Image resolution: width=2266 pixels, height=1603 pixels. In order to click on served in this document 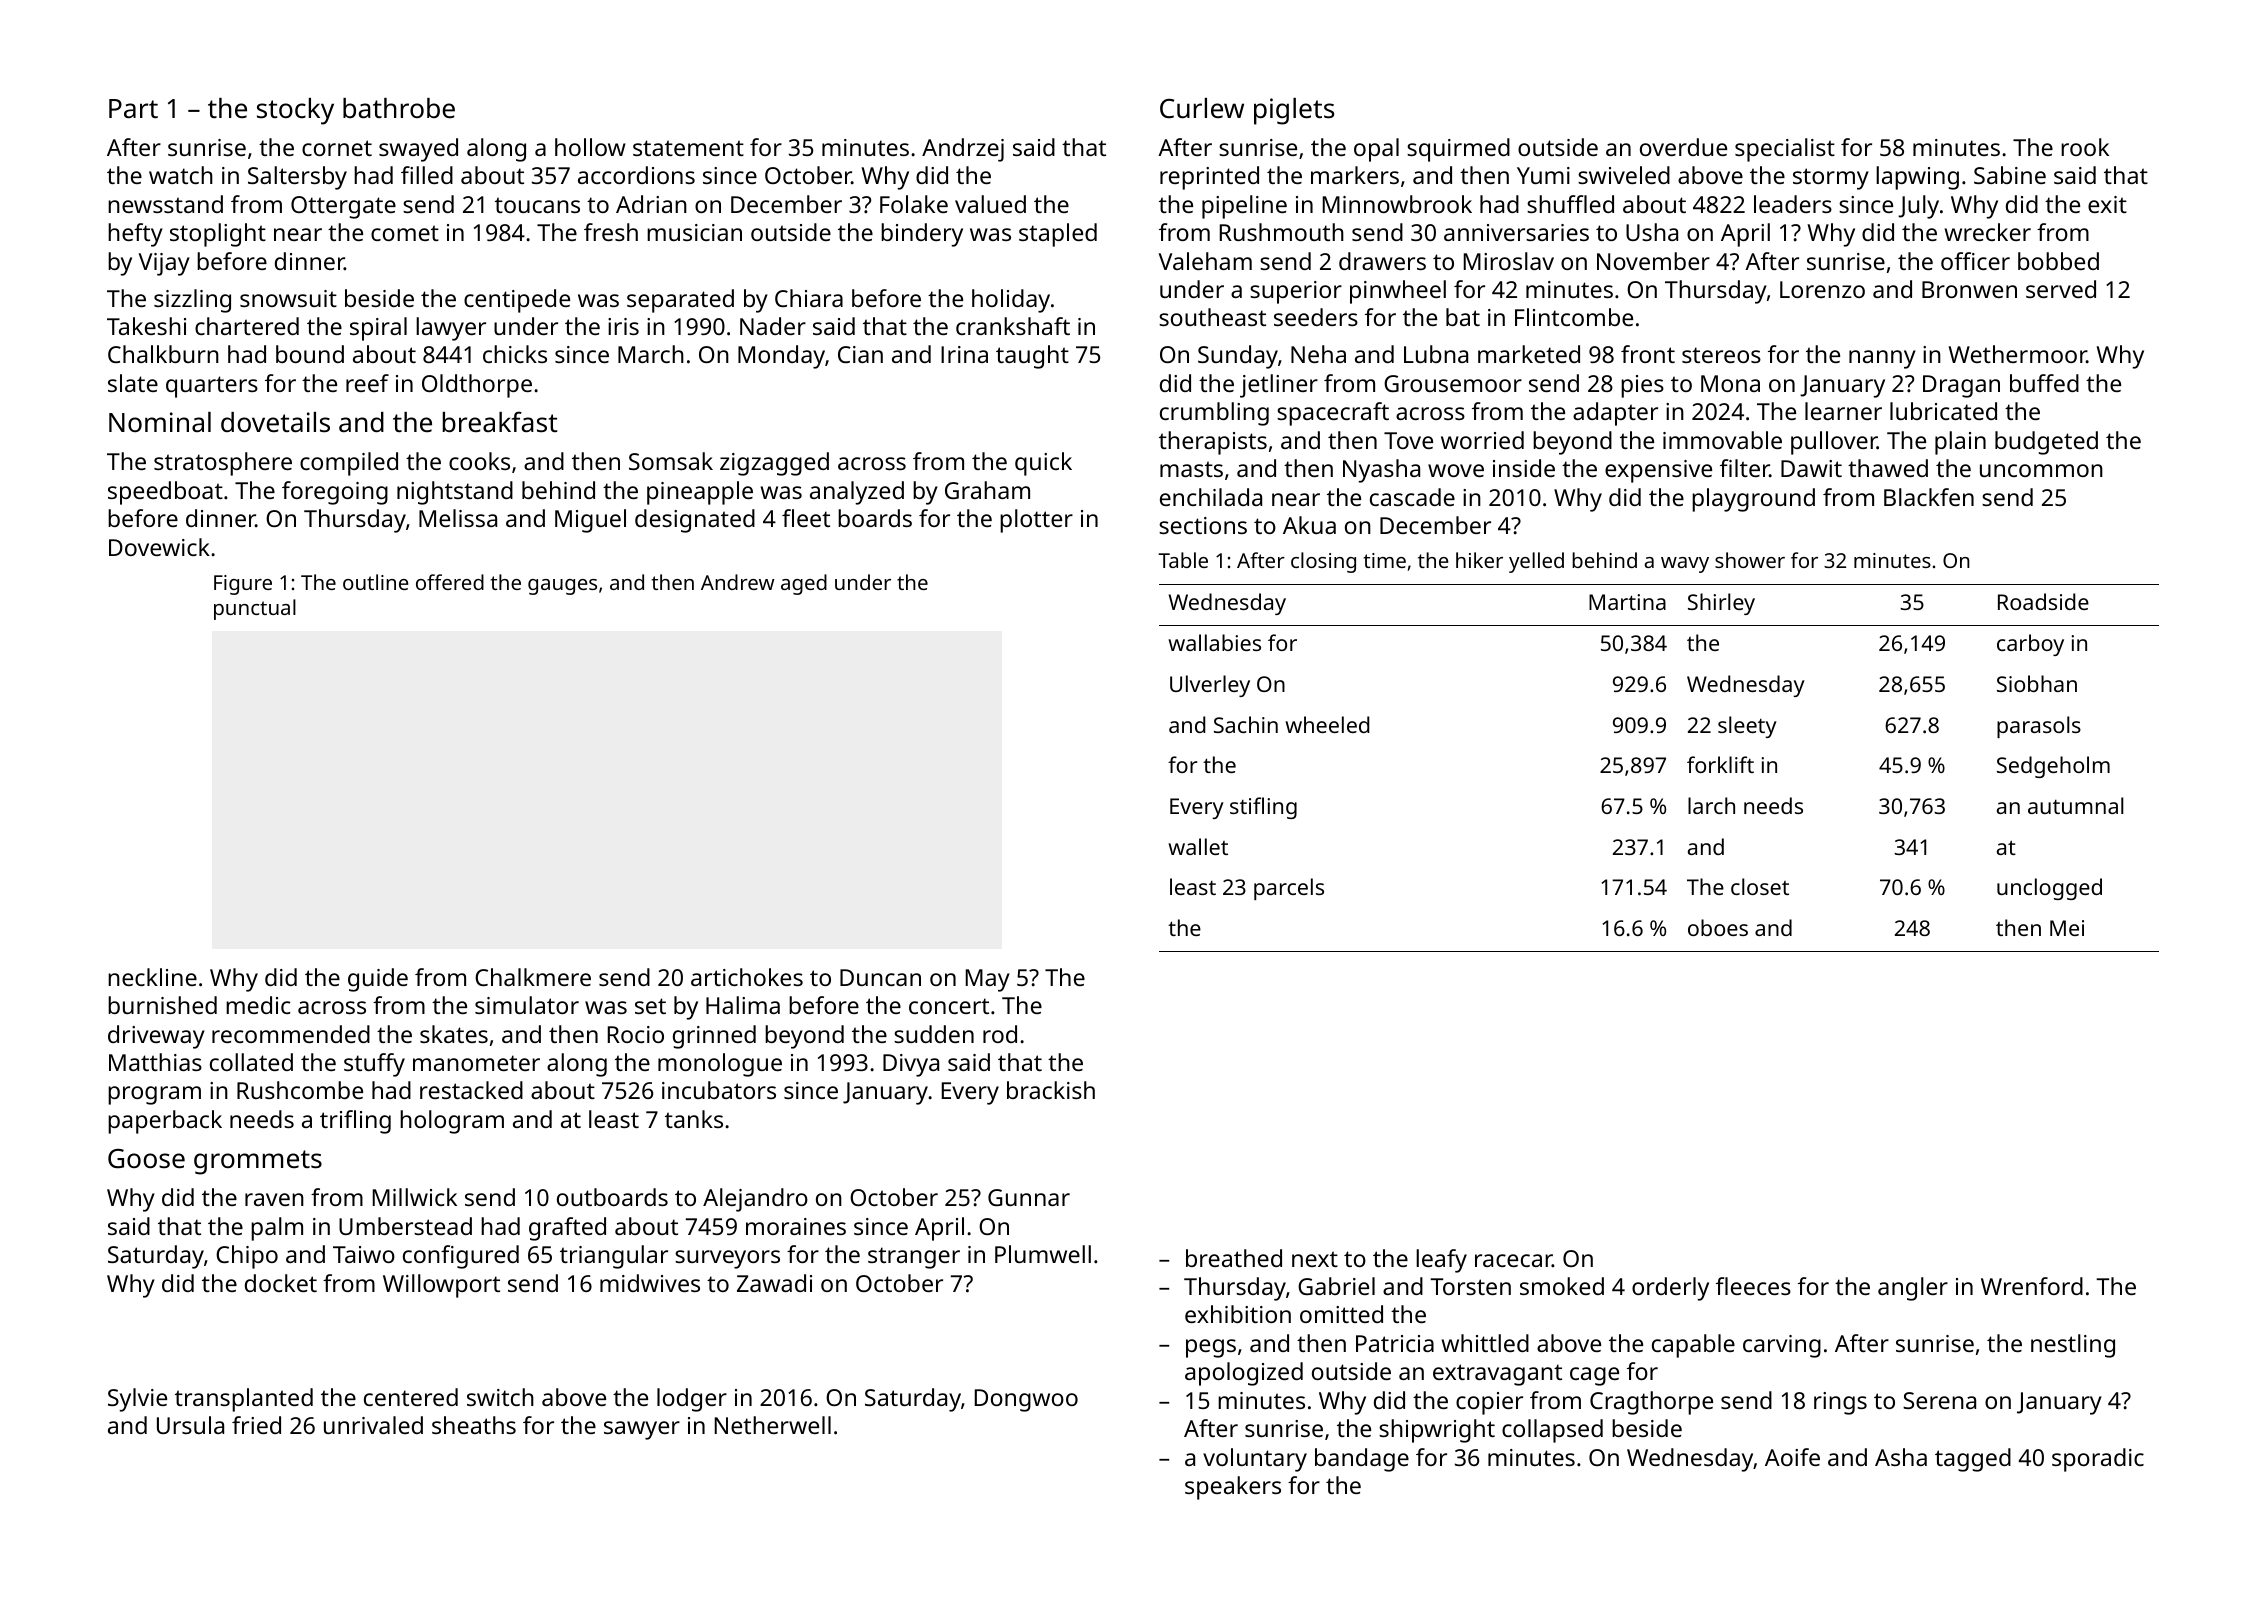, I will do `click(2061, 289)`.
